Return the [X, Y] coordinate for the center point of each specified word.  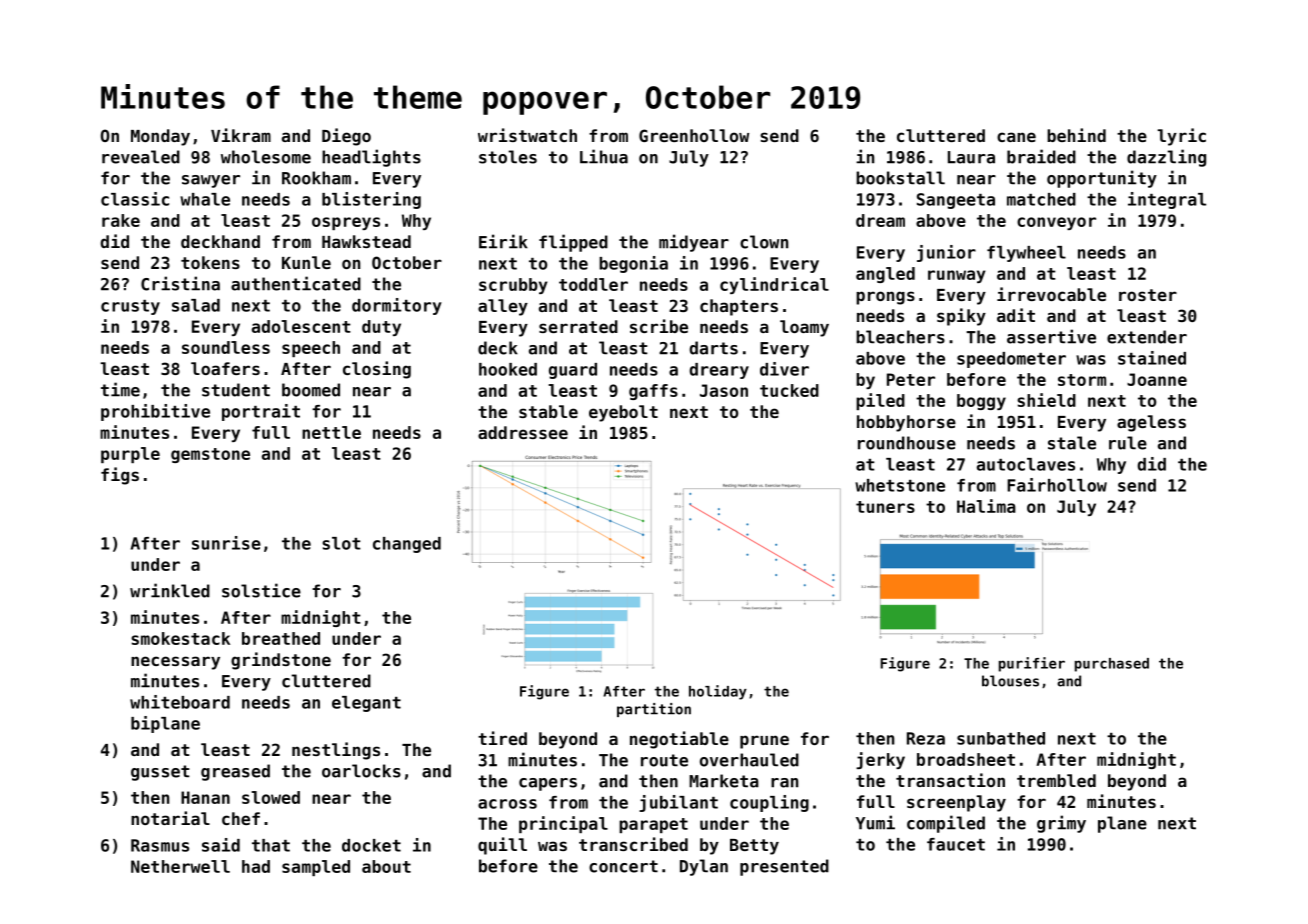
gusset [160, 773]
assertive [1051, 336]
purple [130, 455]
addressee [523, 432]
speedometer [1011, 360]
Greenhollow [694, 135]
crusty [130, 307]
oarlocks [361, 771]
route [664, 760]
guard [573, 371]
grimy [1061, 824]
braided [1041, 156]
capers [548, 784]
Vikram [241, 135]
